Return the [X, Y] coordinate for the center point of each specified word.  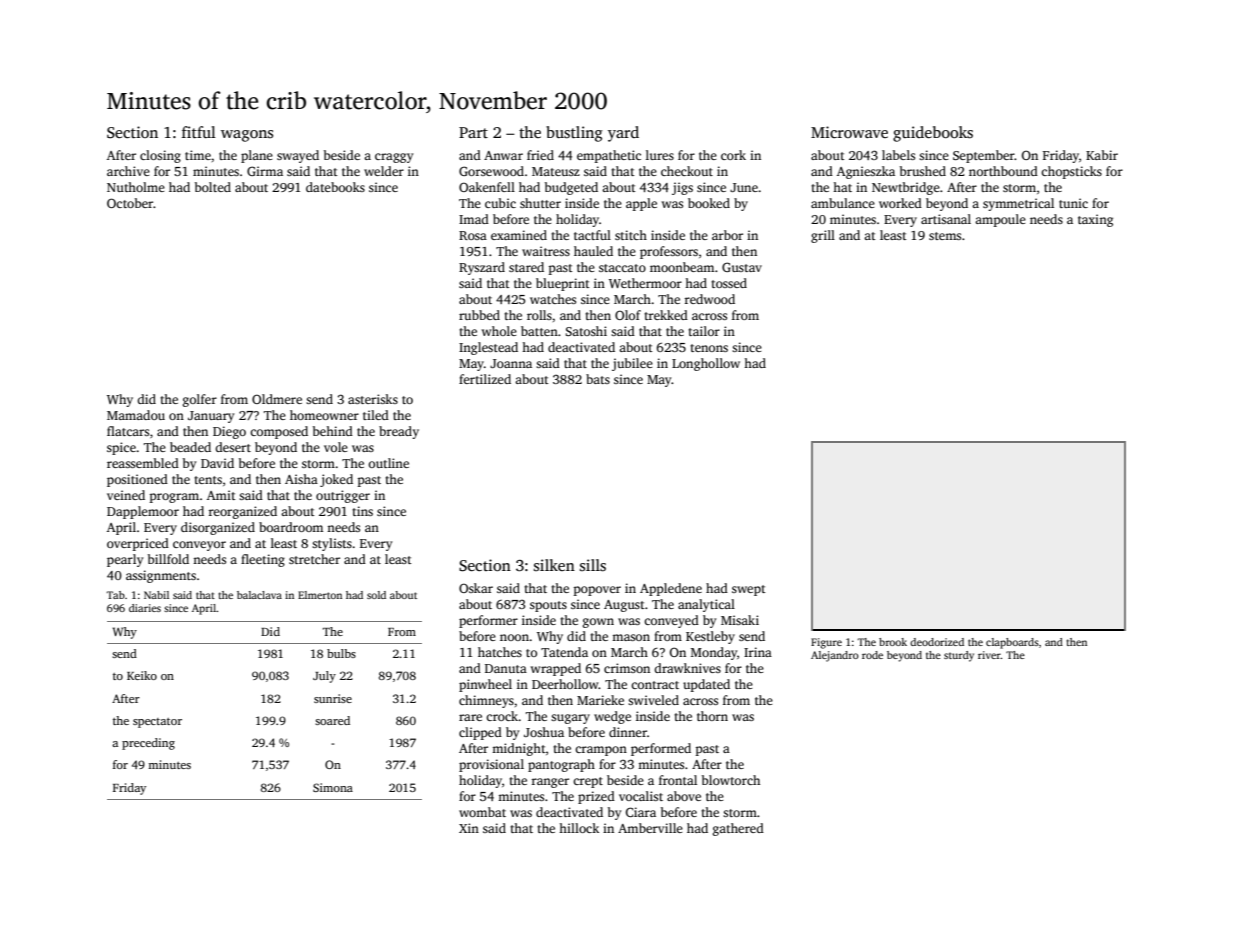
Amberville [650, 828]
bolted [213, 187]
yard [623, 134]
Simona [333, 787]
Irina [758, 652]
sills [593, 565]
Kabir [1102, 155]
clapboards [1012, 643]
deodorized [937, 642]
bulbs [341, 653]
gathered [738, 829]
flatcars [128, 431]
